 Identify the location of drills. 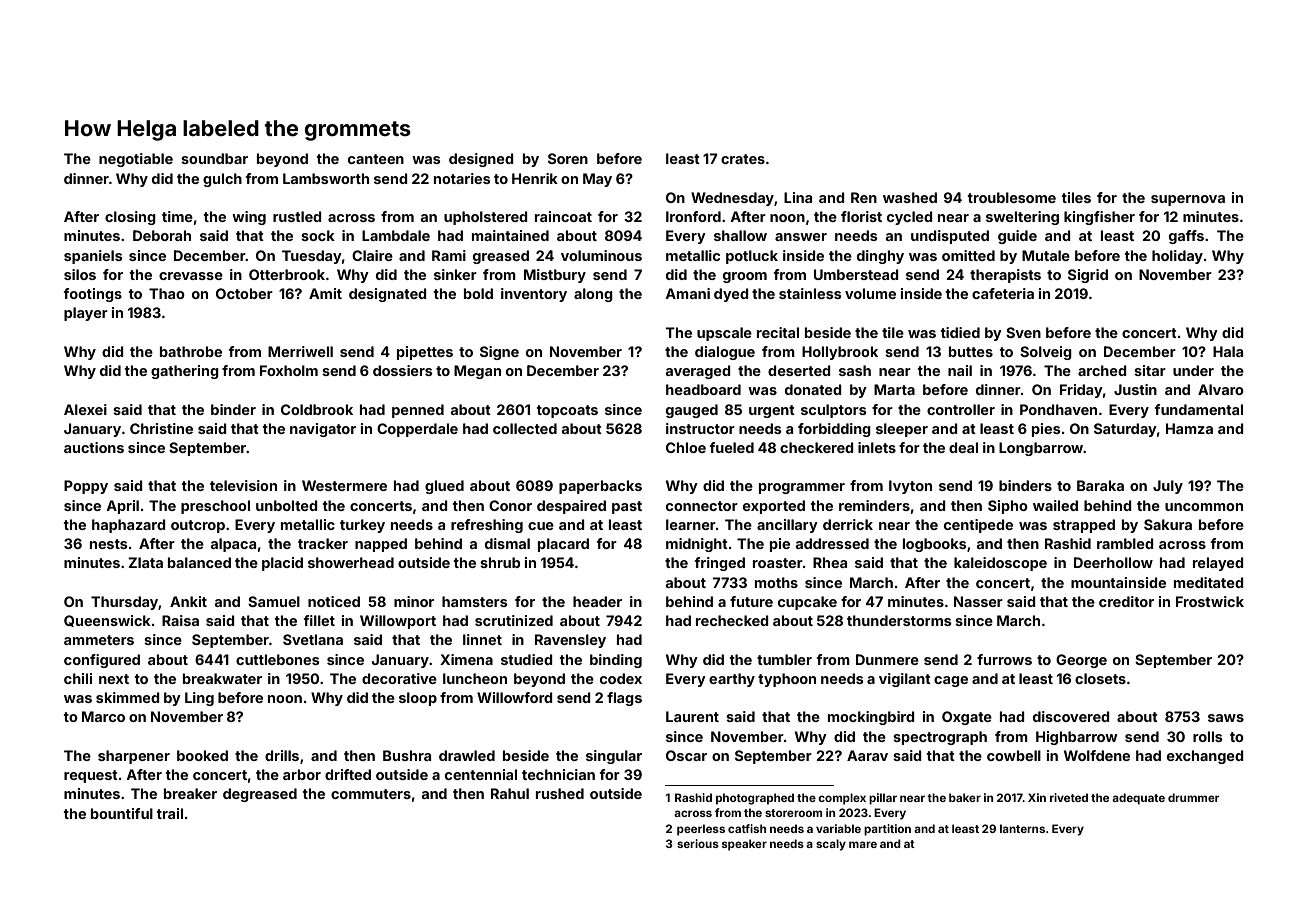
(282, 755).
